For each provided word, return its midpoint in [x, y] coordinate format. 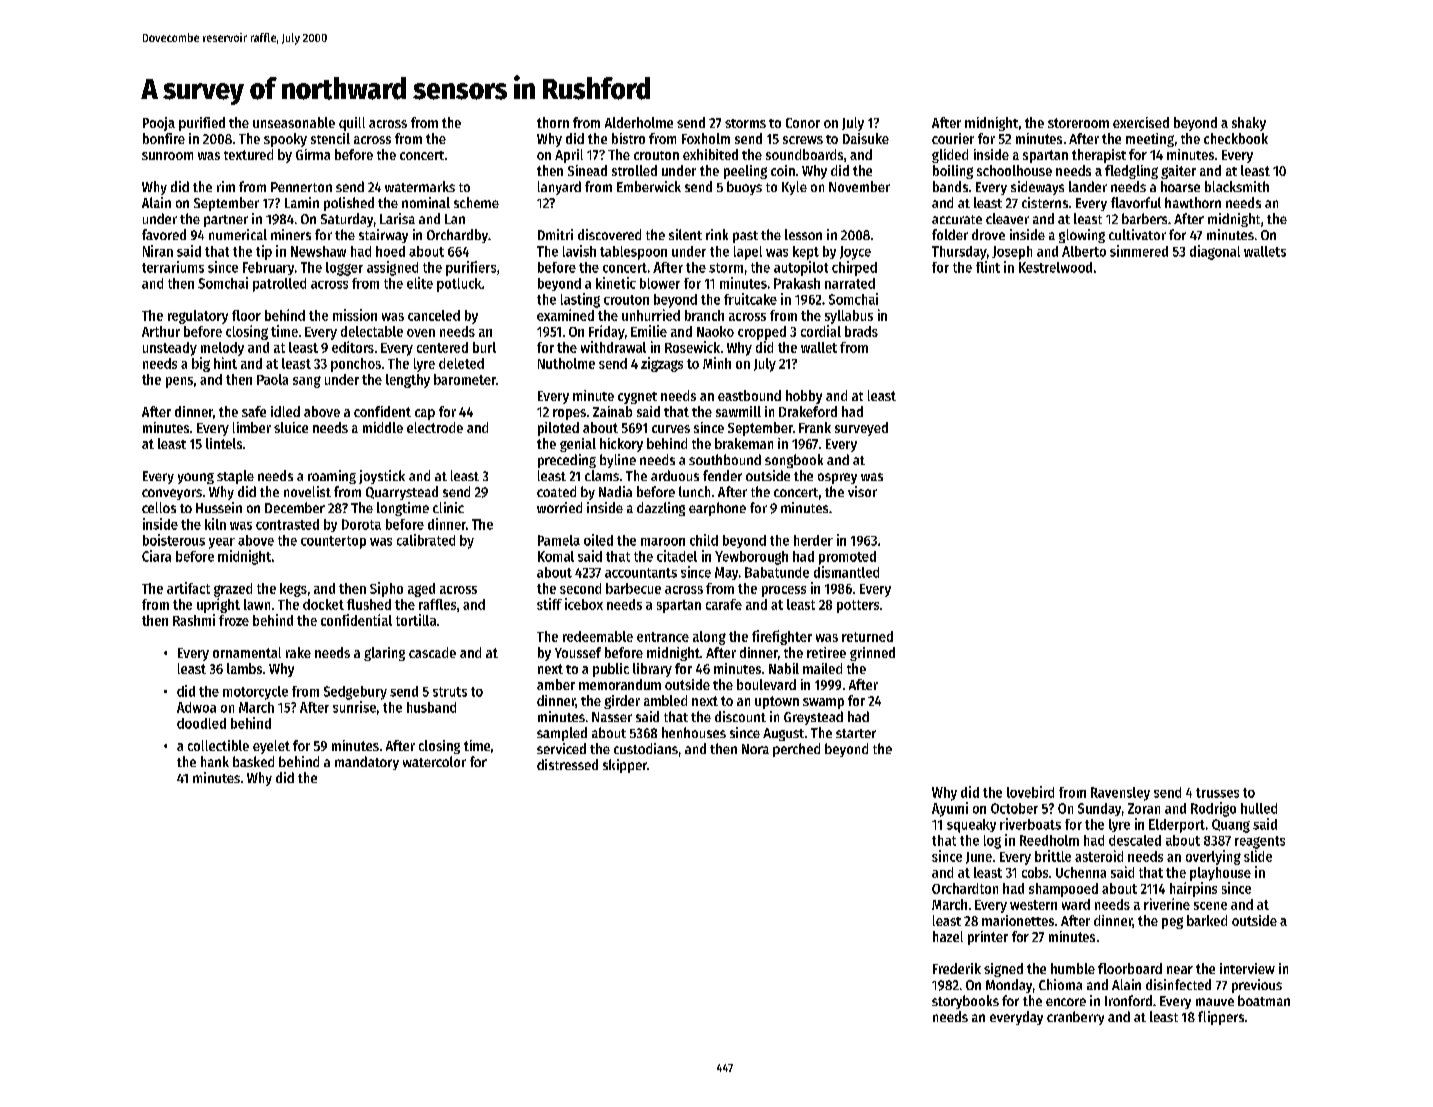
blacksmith [1237, 186]
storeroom [1078, 123]
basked [253, 761]
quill [352, 124]
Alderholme [639, 122]
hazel [948, 936]
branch [704, 315]
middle [383, 427]
